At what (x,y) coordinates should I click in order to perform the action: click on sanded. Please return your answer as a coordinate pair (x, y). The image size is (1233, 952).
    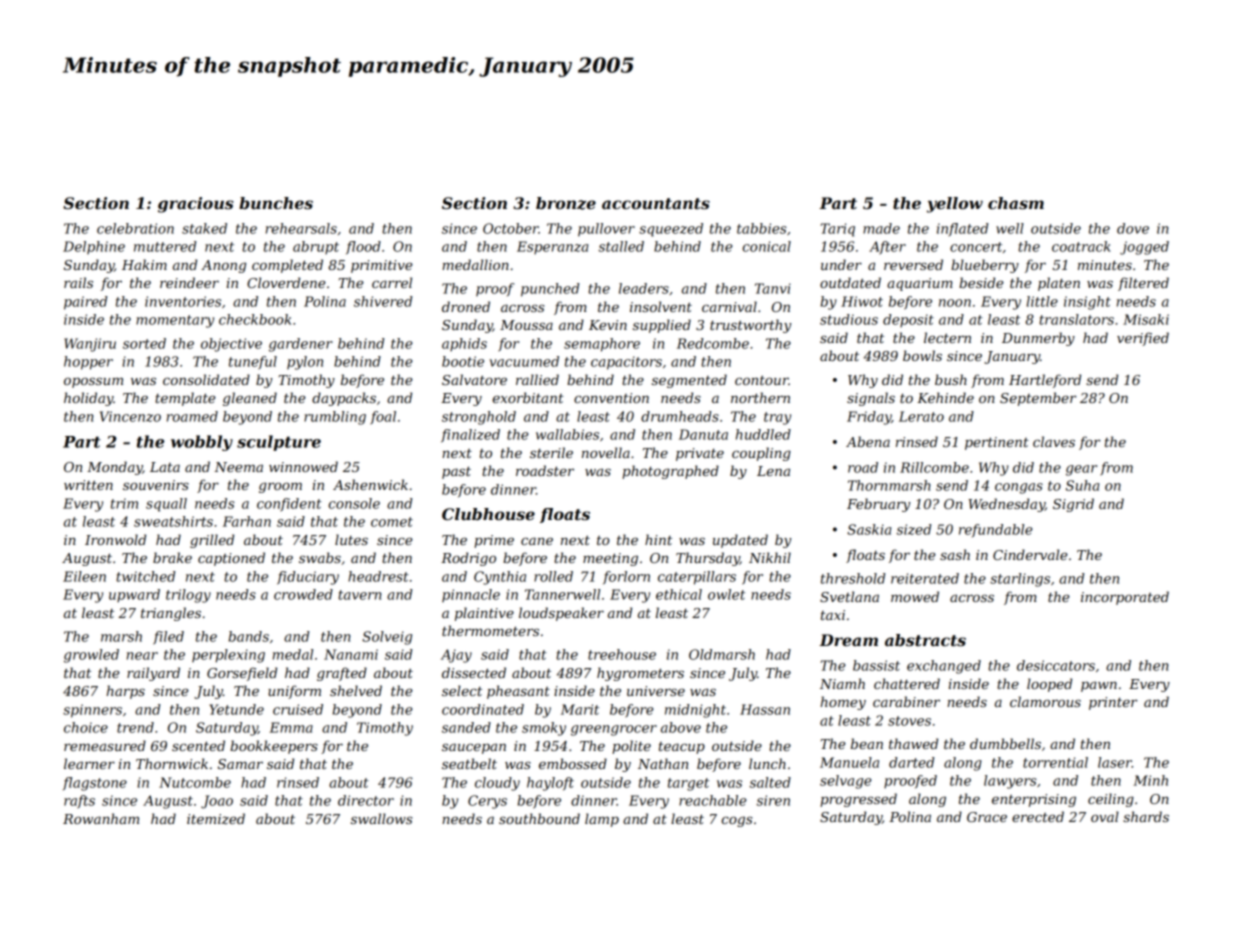
    Looking at the image, I should click on (466, 727).
